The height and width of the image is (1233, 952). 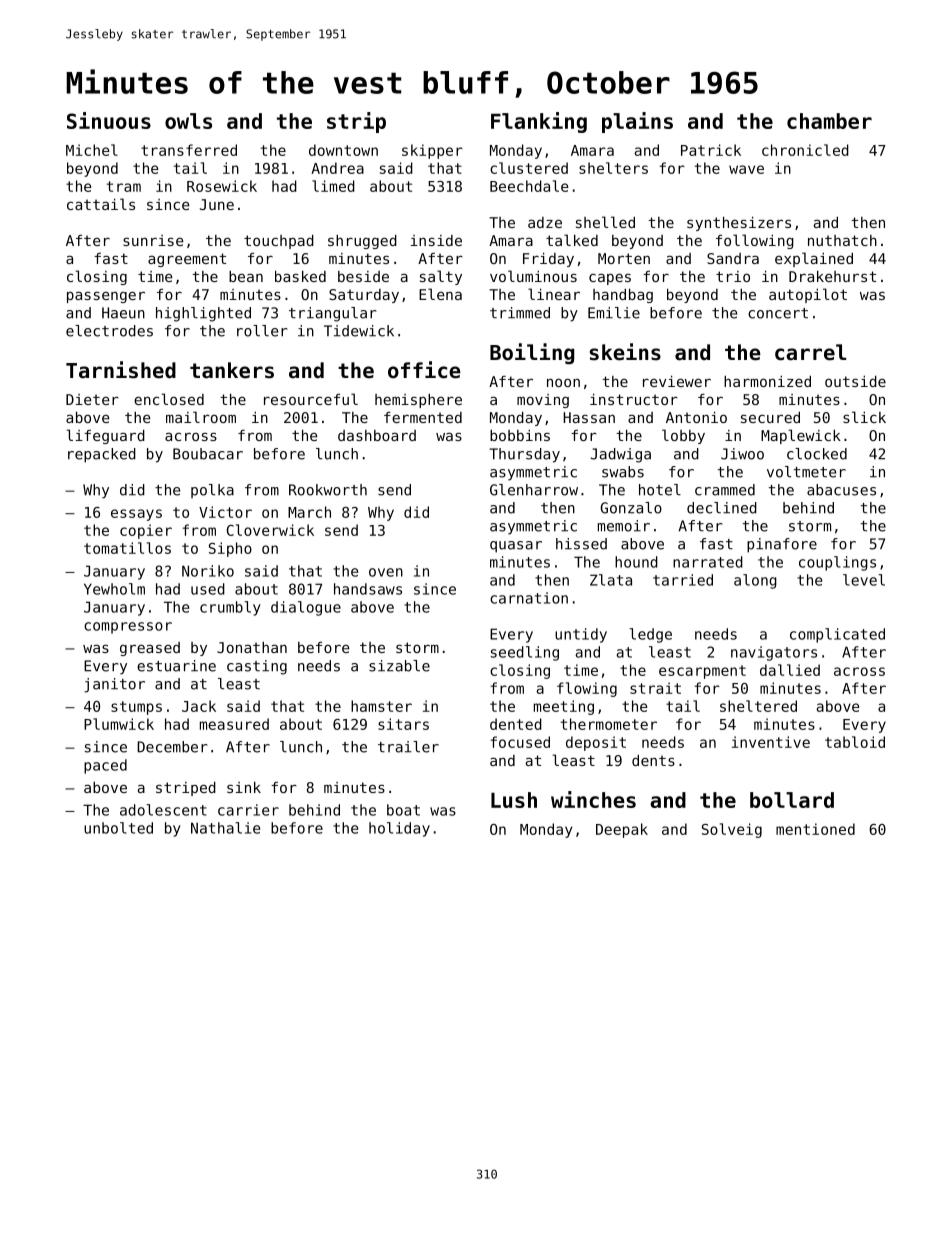 What do you see at coordinates (102, 455) in the image?
I see `repacked` at bounding box center [102, 455].
